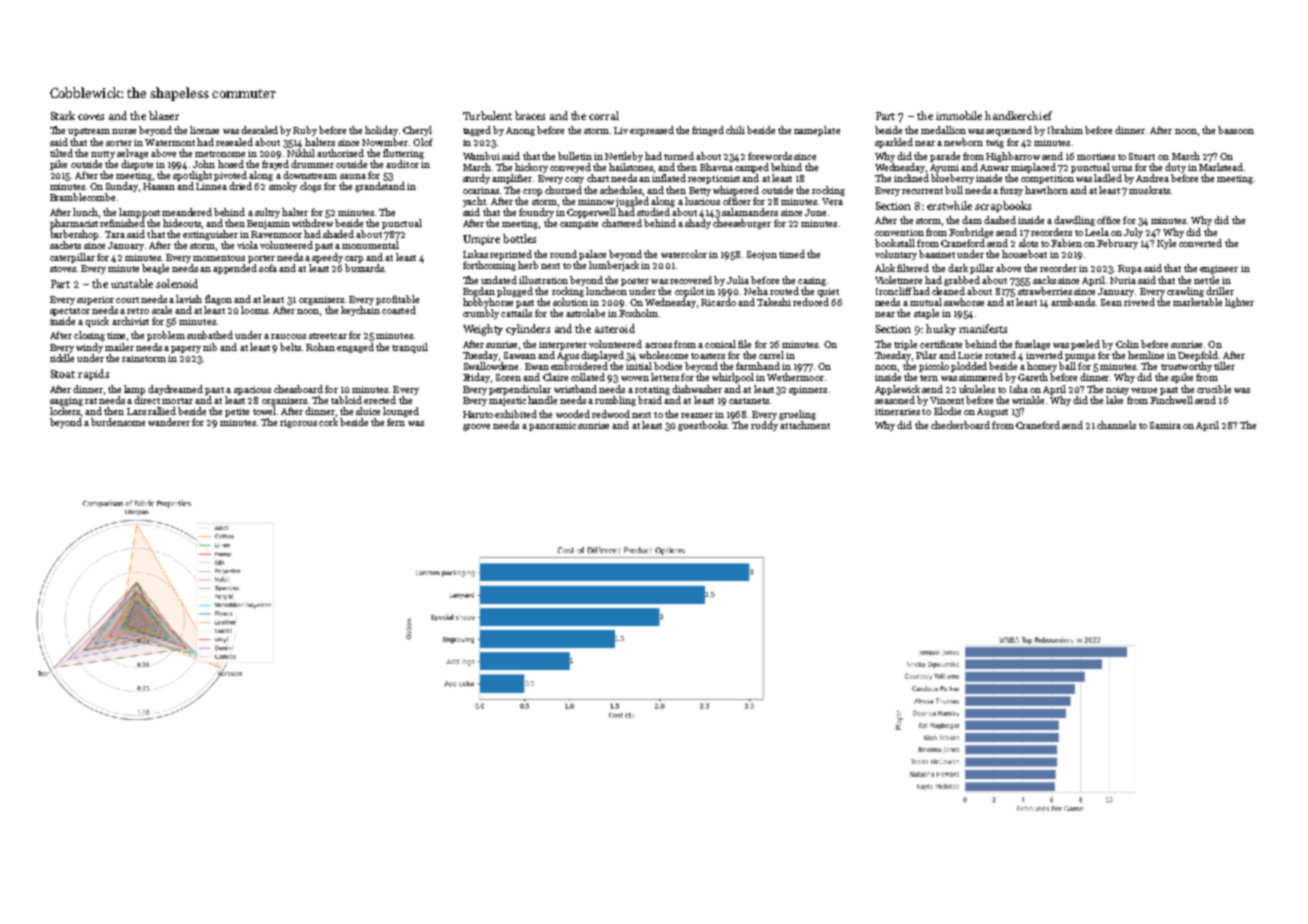 The width and height of the screenshot is (1308, 924). I want to click on trustworthy, so click(1186, 367).
